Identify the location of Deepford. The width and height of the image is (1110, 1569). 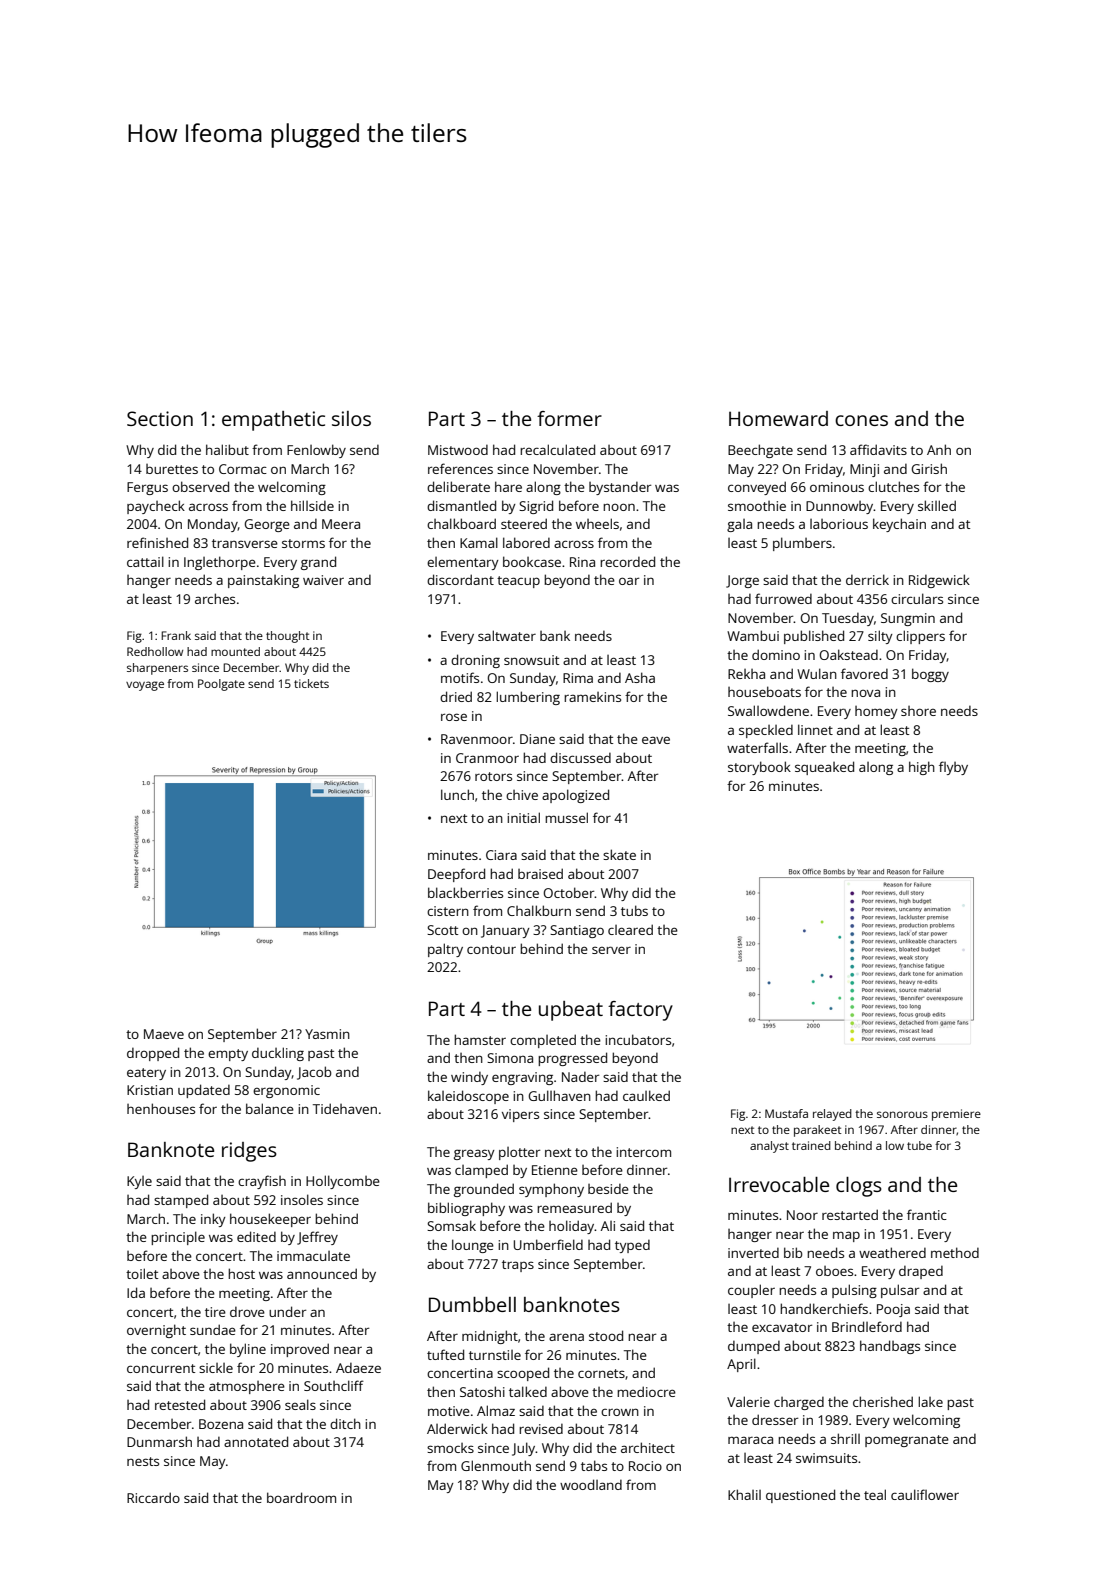
(456, 875).
